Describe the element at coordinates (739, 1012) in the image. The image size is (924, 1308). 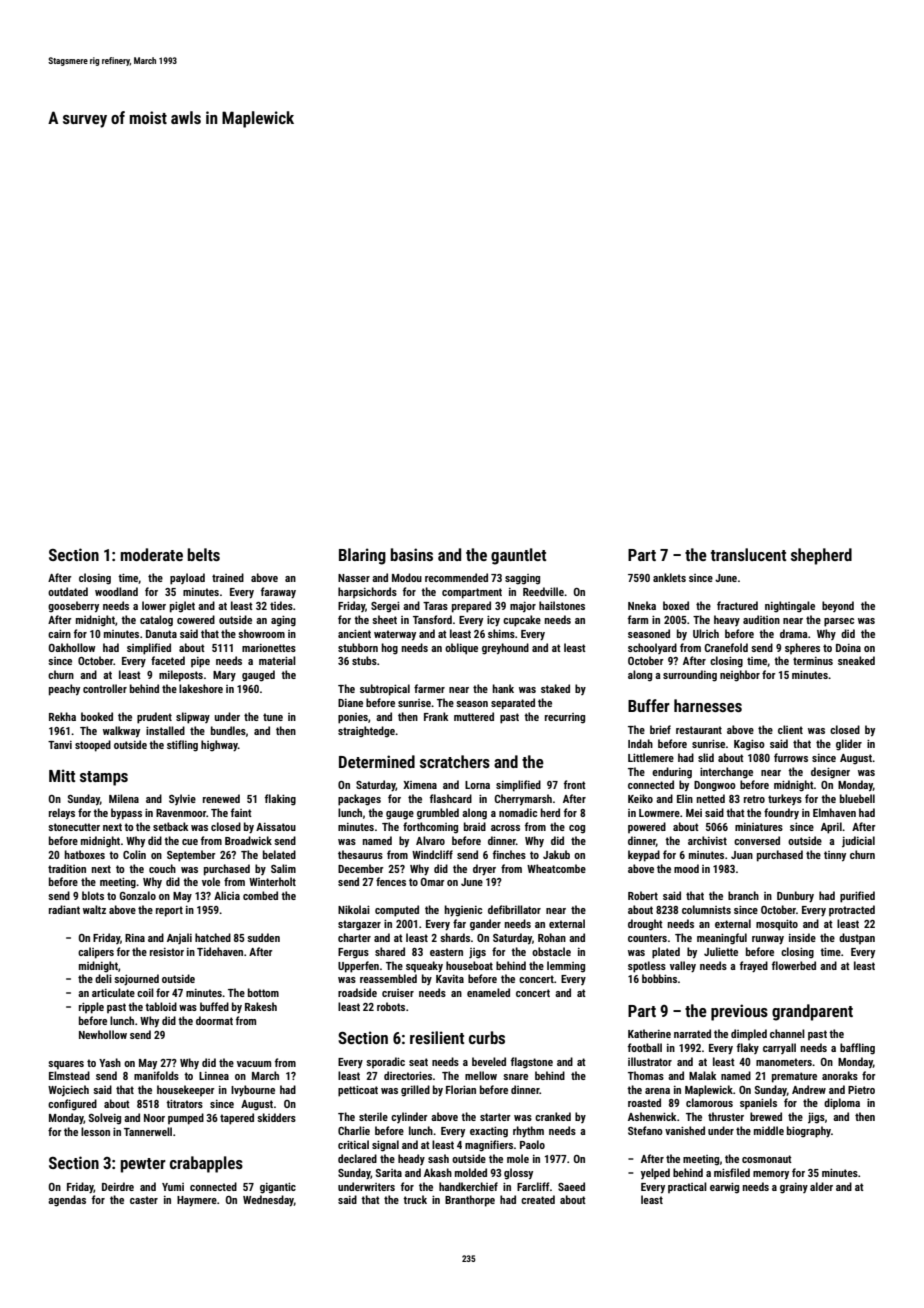
I see `previous` at that location.
